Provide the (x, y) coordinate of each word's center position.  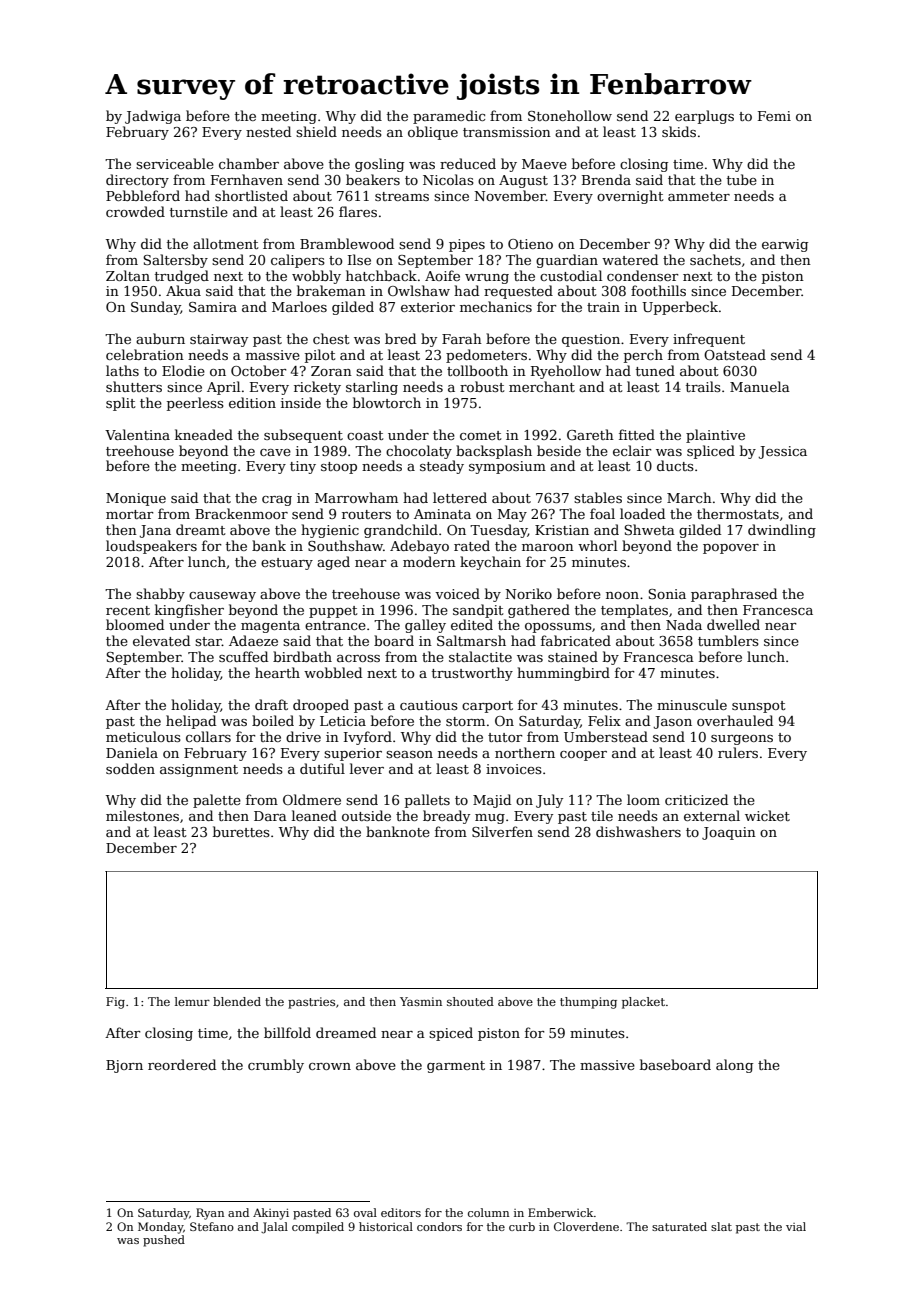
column (488, 1212)
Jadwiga (153, 117)
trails (703, 386)
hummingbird (563, 674)
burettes (241, 831)
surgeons (742, 740)
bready (446, 817)
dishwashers (638, 831)
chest (331, 338)
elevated (161, 640)
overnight (630, 197)
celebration (145, 354)
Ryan (210, 1214)
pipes (467, 245)
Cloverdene (586, 1226)
